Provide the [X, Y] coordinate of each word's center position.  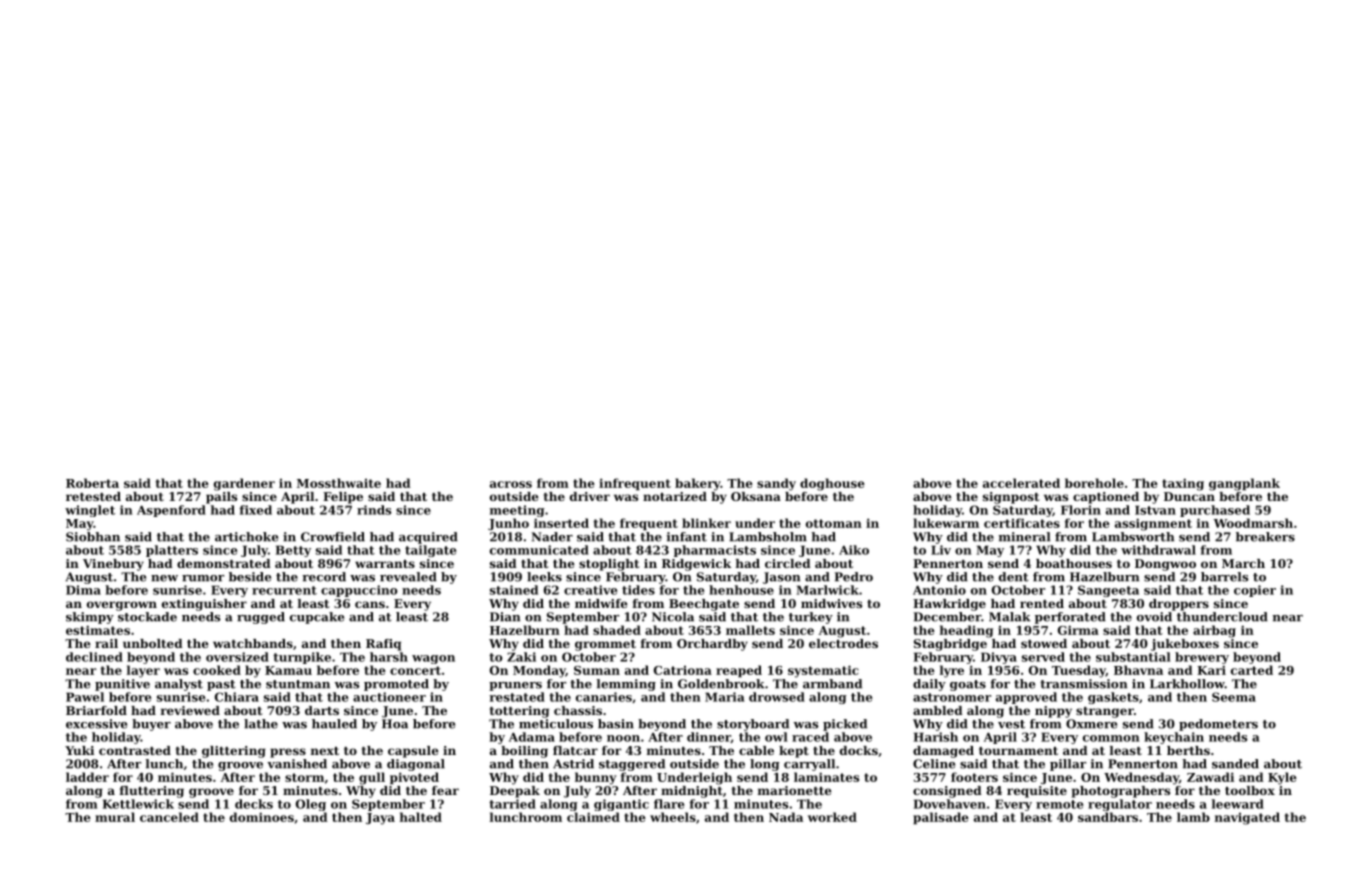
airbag [1214, 631]
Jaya [380, 819]
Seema [1234, 697]
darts [322, 710]
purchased [1215, 511]
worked [832, 817]
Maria [725, 697]
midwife [601, 603]
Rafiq [383, 645]
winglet [90, 511]
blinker [706, 523]
